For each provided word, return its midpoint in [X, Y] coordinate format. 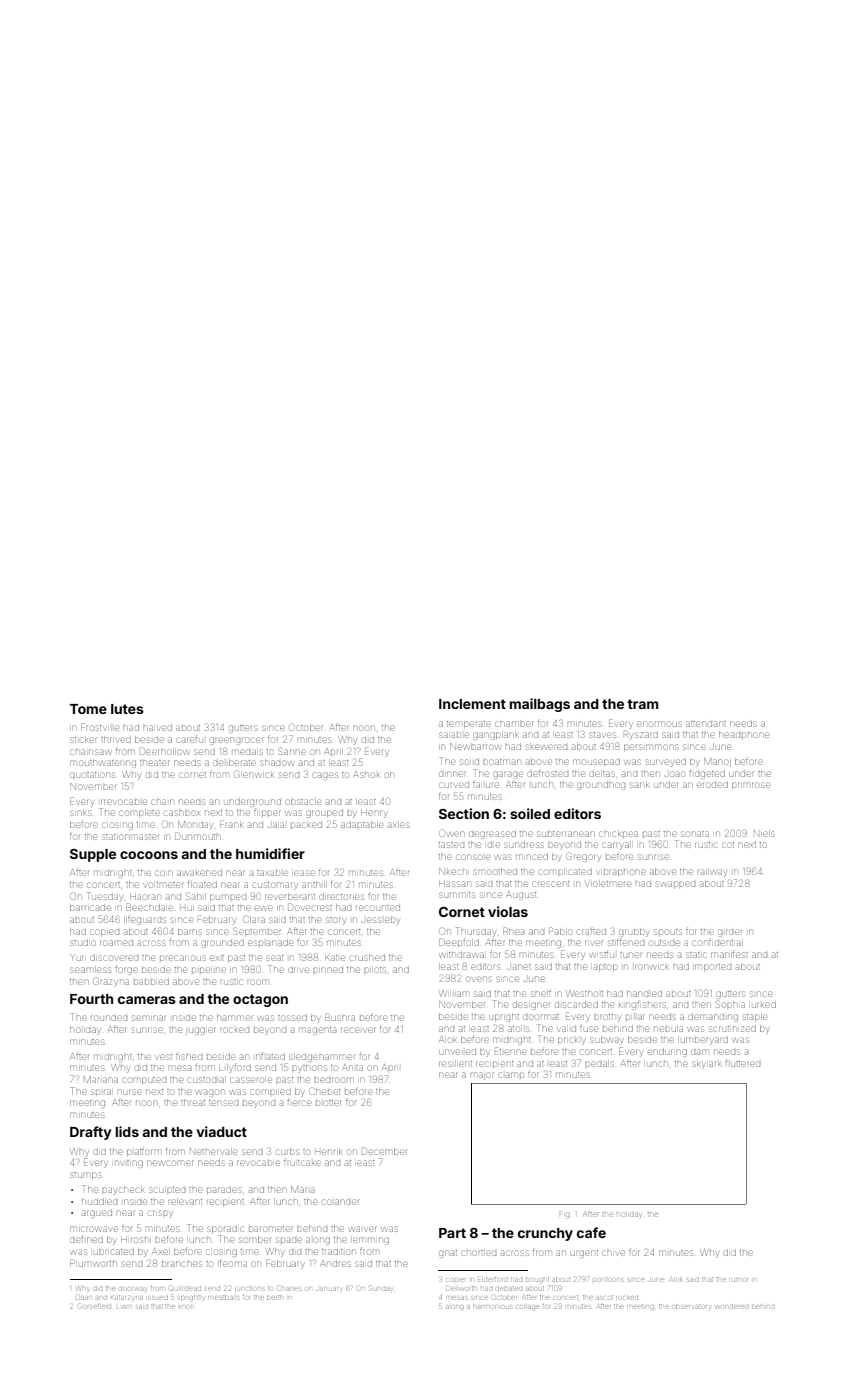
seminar [148, 1018]
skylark [707, 1065]
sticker [83, 740]
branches [182, 1264]
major [481, 1076]
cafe [591, 1232]
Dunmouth [198, 836]
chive [613, 1253]
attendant [706, 724]
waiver [362, 1229]
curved [454, 785]
